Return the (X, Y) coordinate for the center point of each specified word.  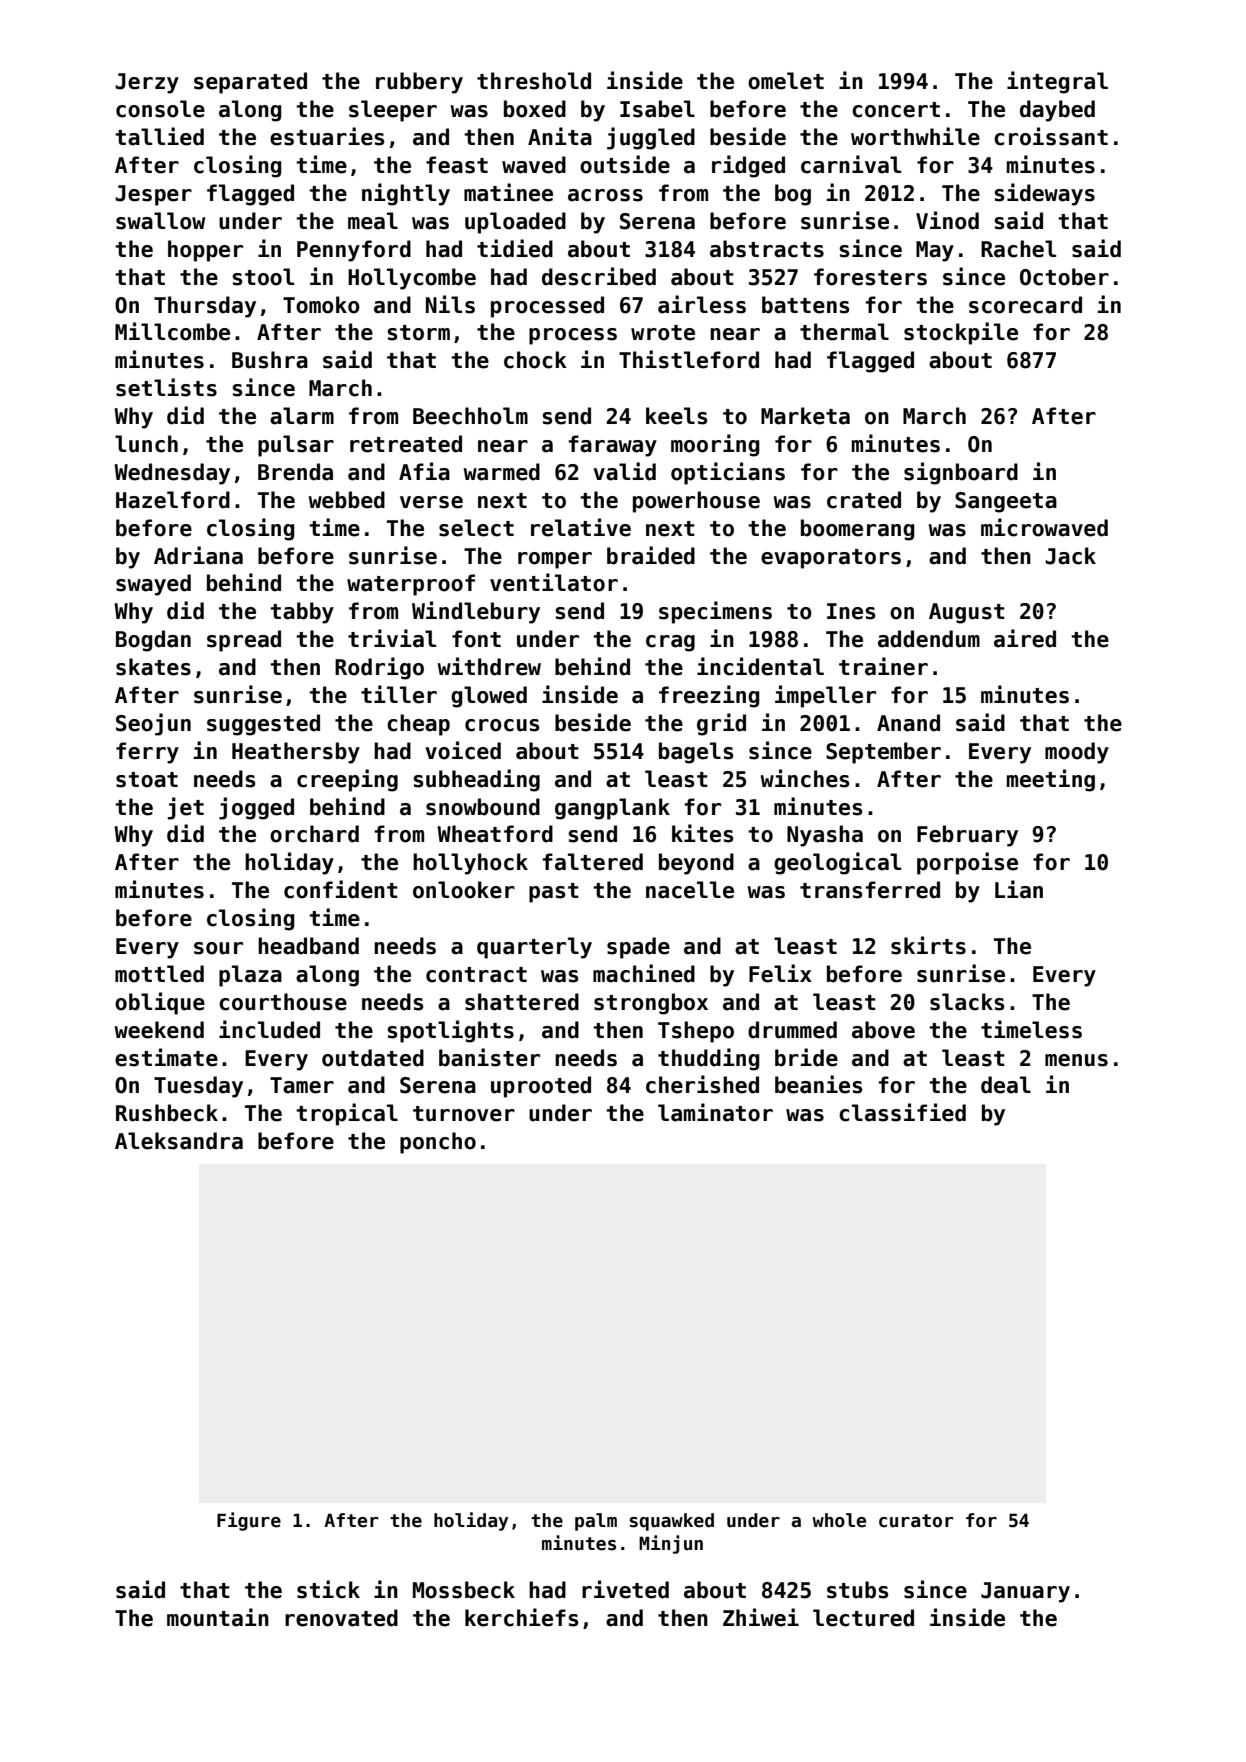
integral (1057, 82)
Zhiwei (761, 1617)
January (1025, 1592)
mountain (218, 1617)
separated (250, 83)
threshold (534, 81)
